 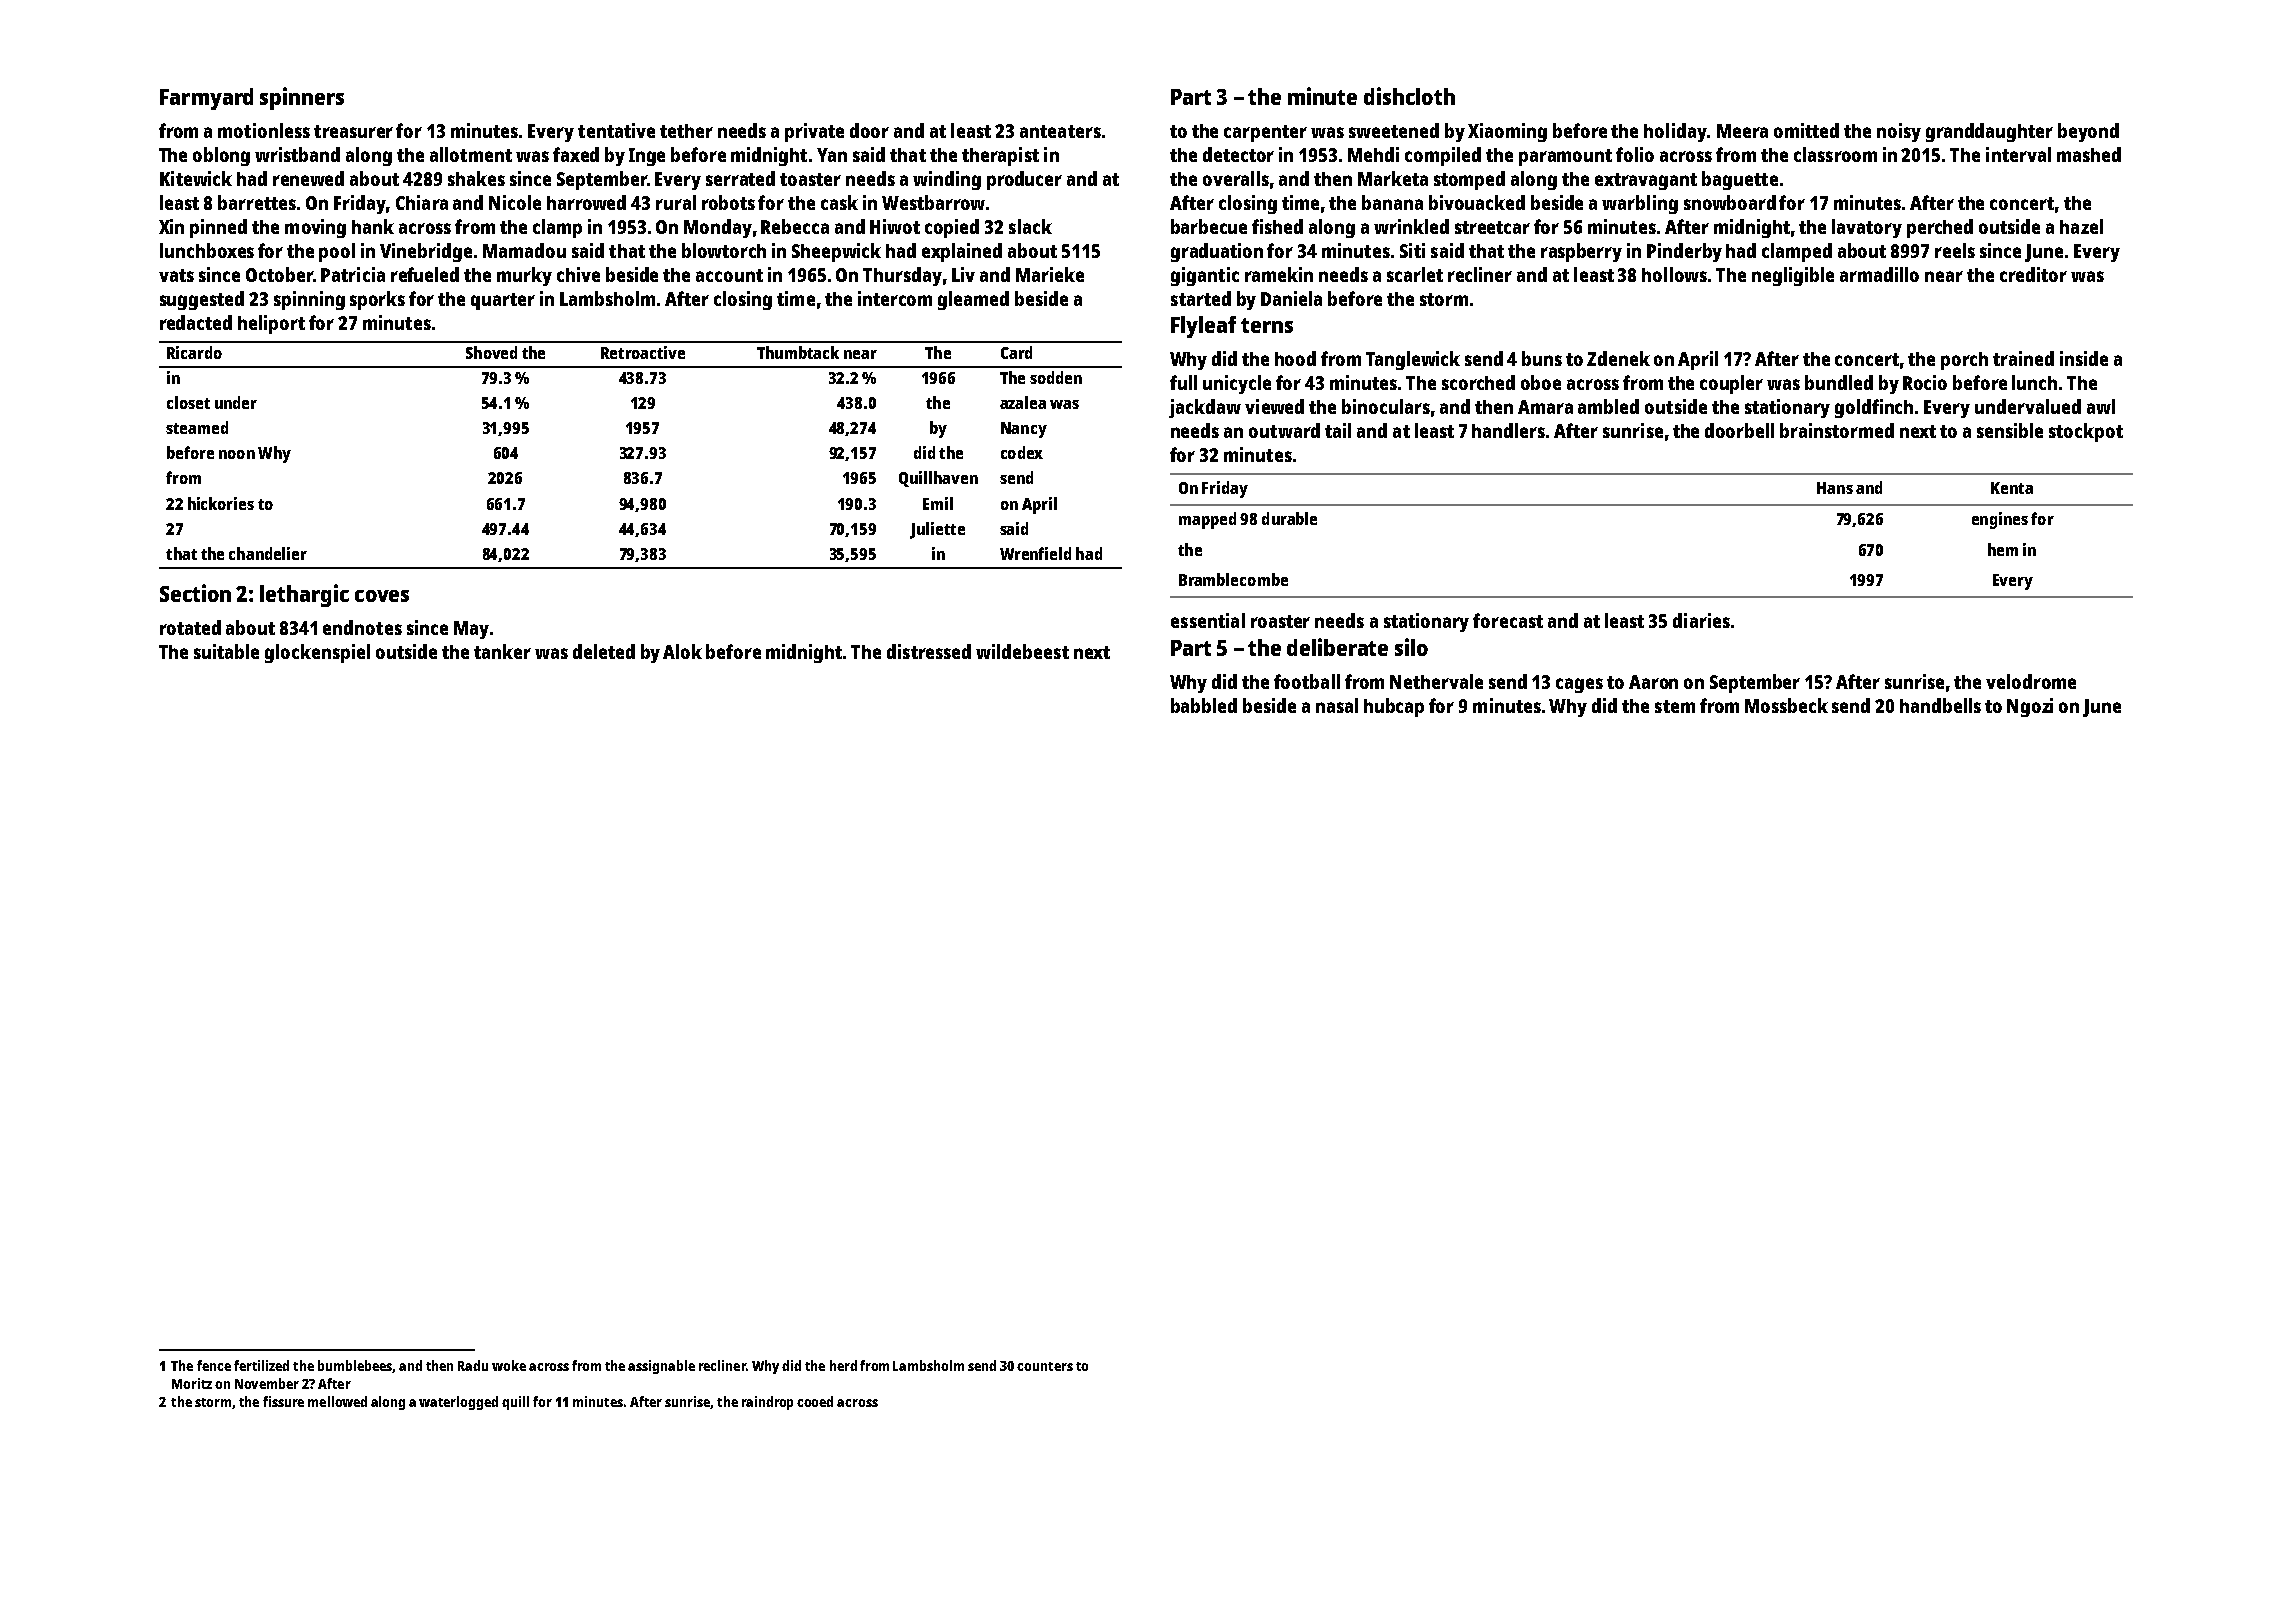 I want to click on warbling, so click(x=1640, y=204).
